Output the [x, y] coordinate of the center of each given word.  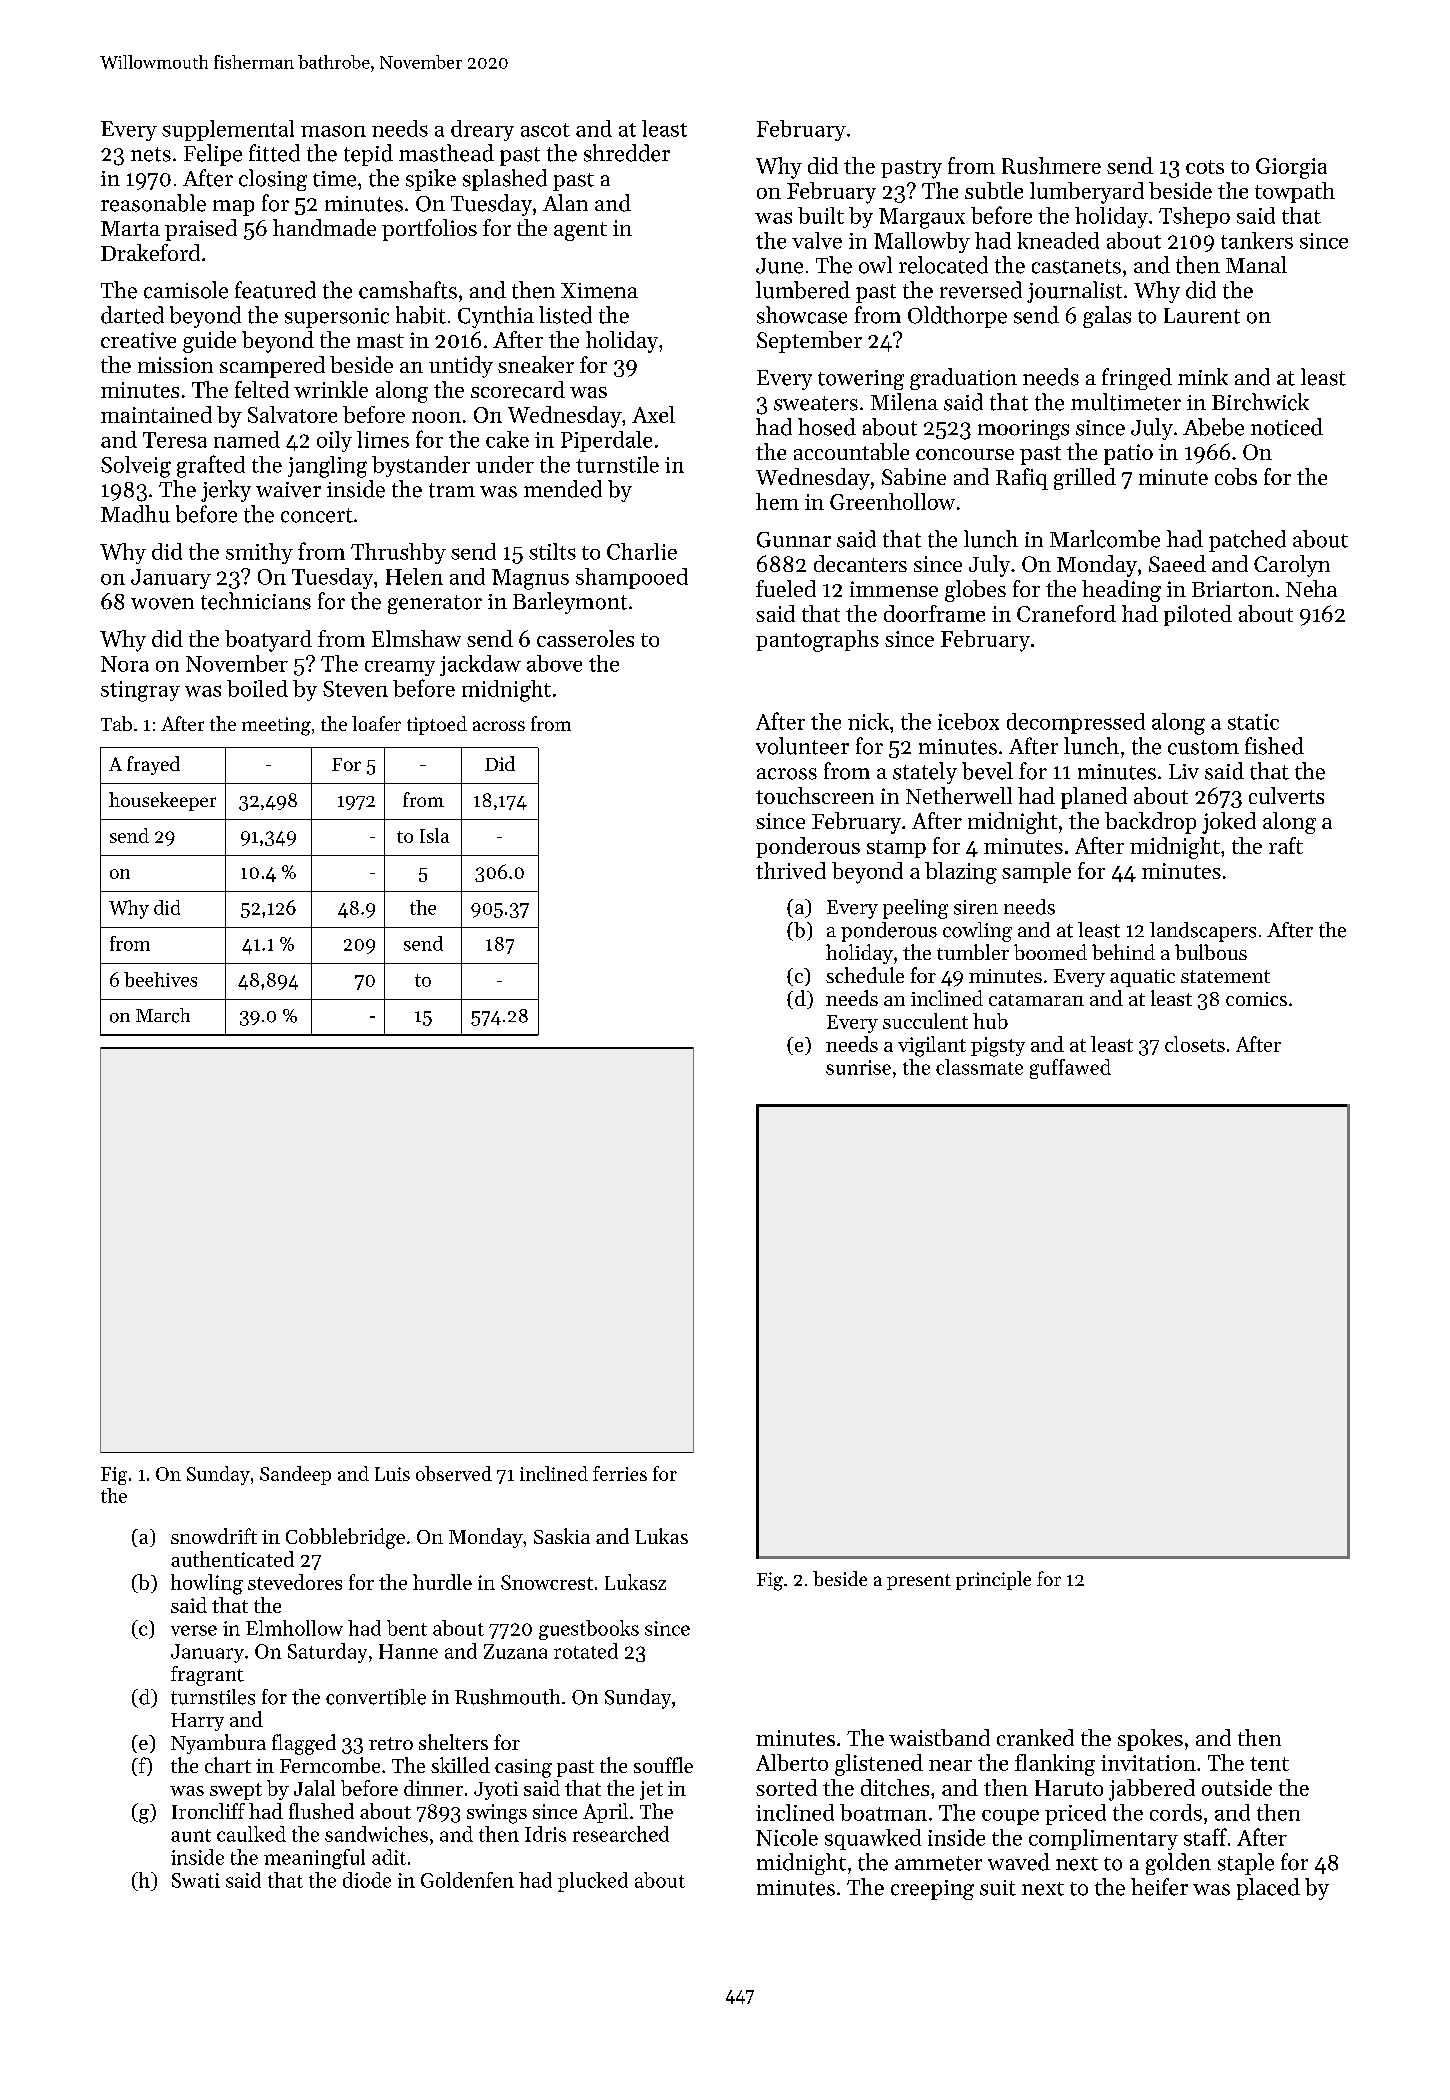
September [809, 342]
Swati [196, 1880]
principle [993, 1580]
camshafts [408, 290]
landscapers [1203, 932]
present [919, 1582]
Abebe [1213, 427]
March [163, 1015]
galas [1107, 317]
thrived [791, 870]
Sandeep [295, 1475]
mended [563, 489]
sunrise [858, 1067]
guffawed [1070, 1069]
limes [383, 439]
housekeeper [162, 801]
